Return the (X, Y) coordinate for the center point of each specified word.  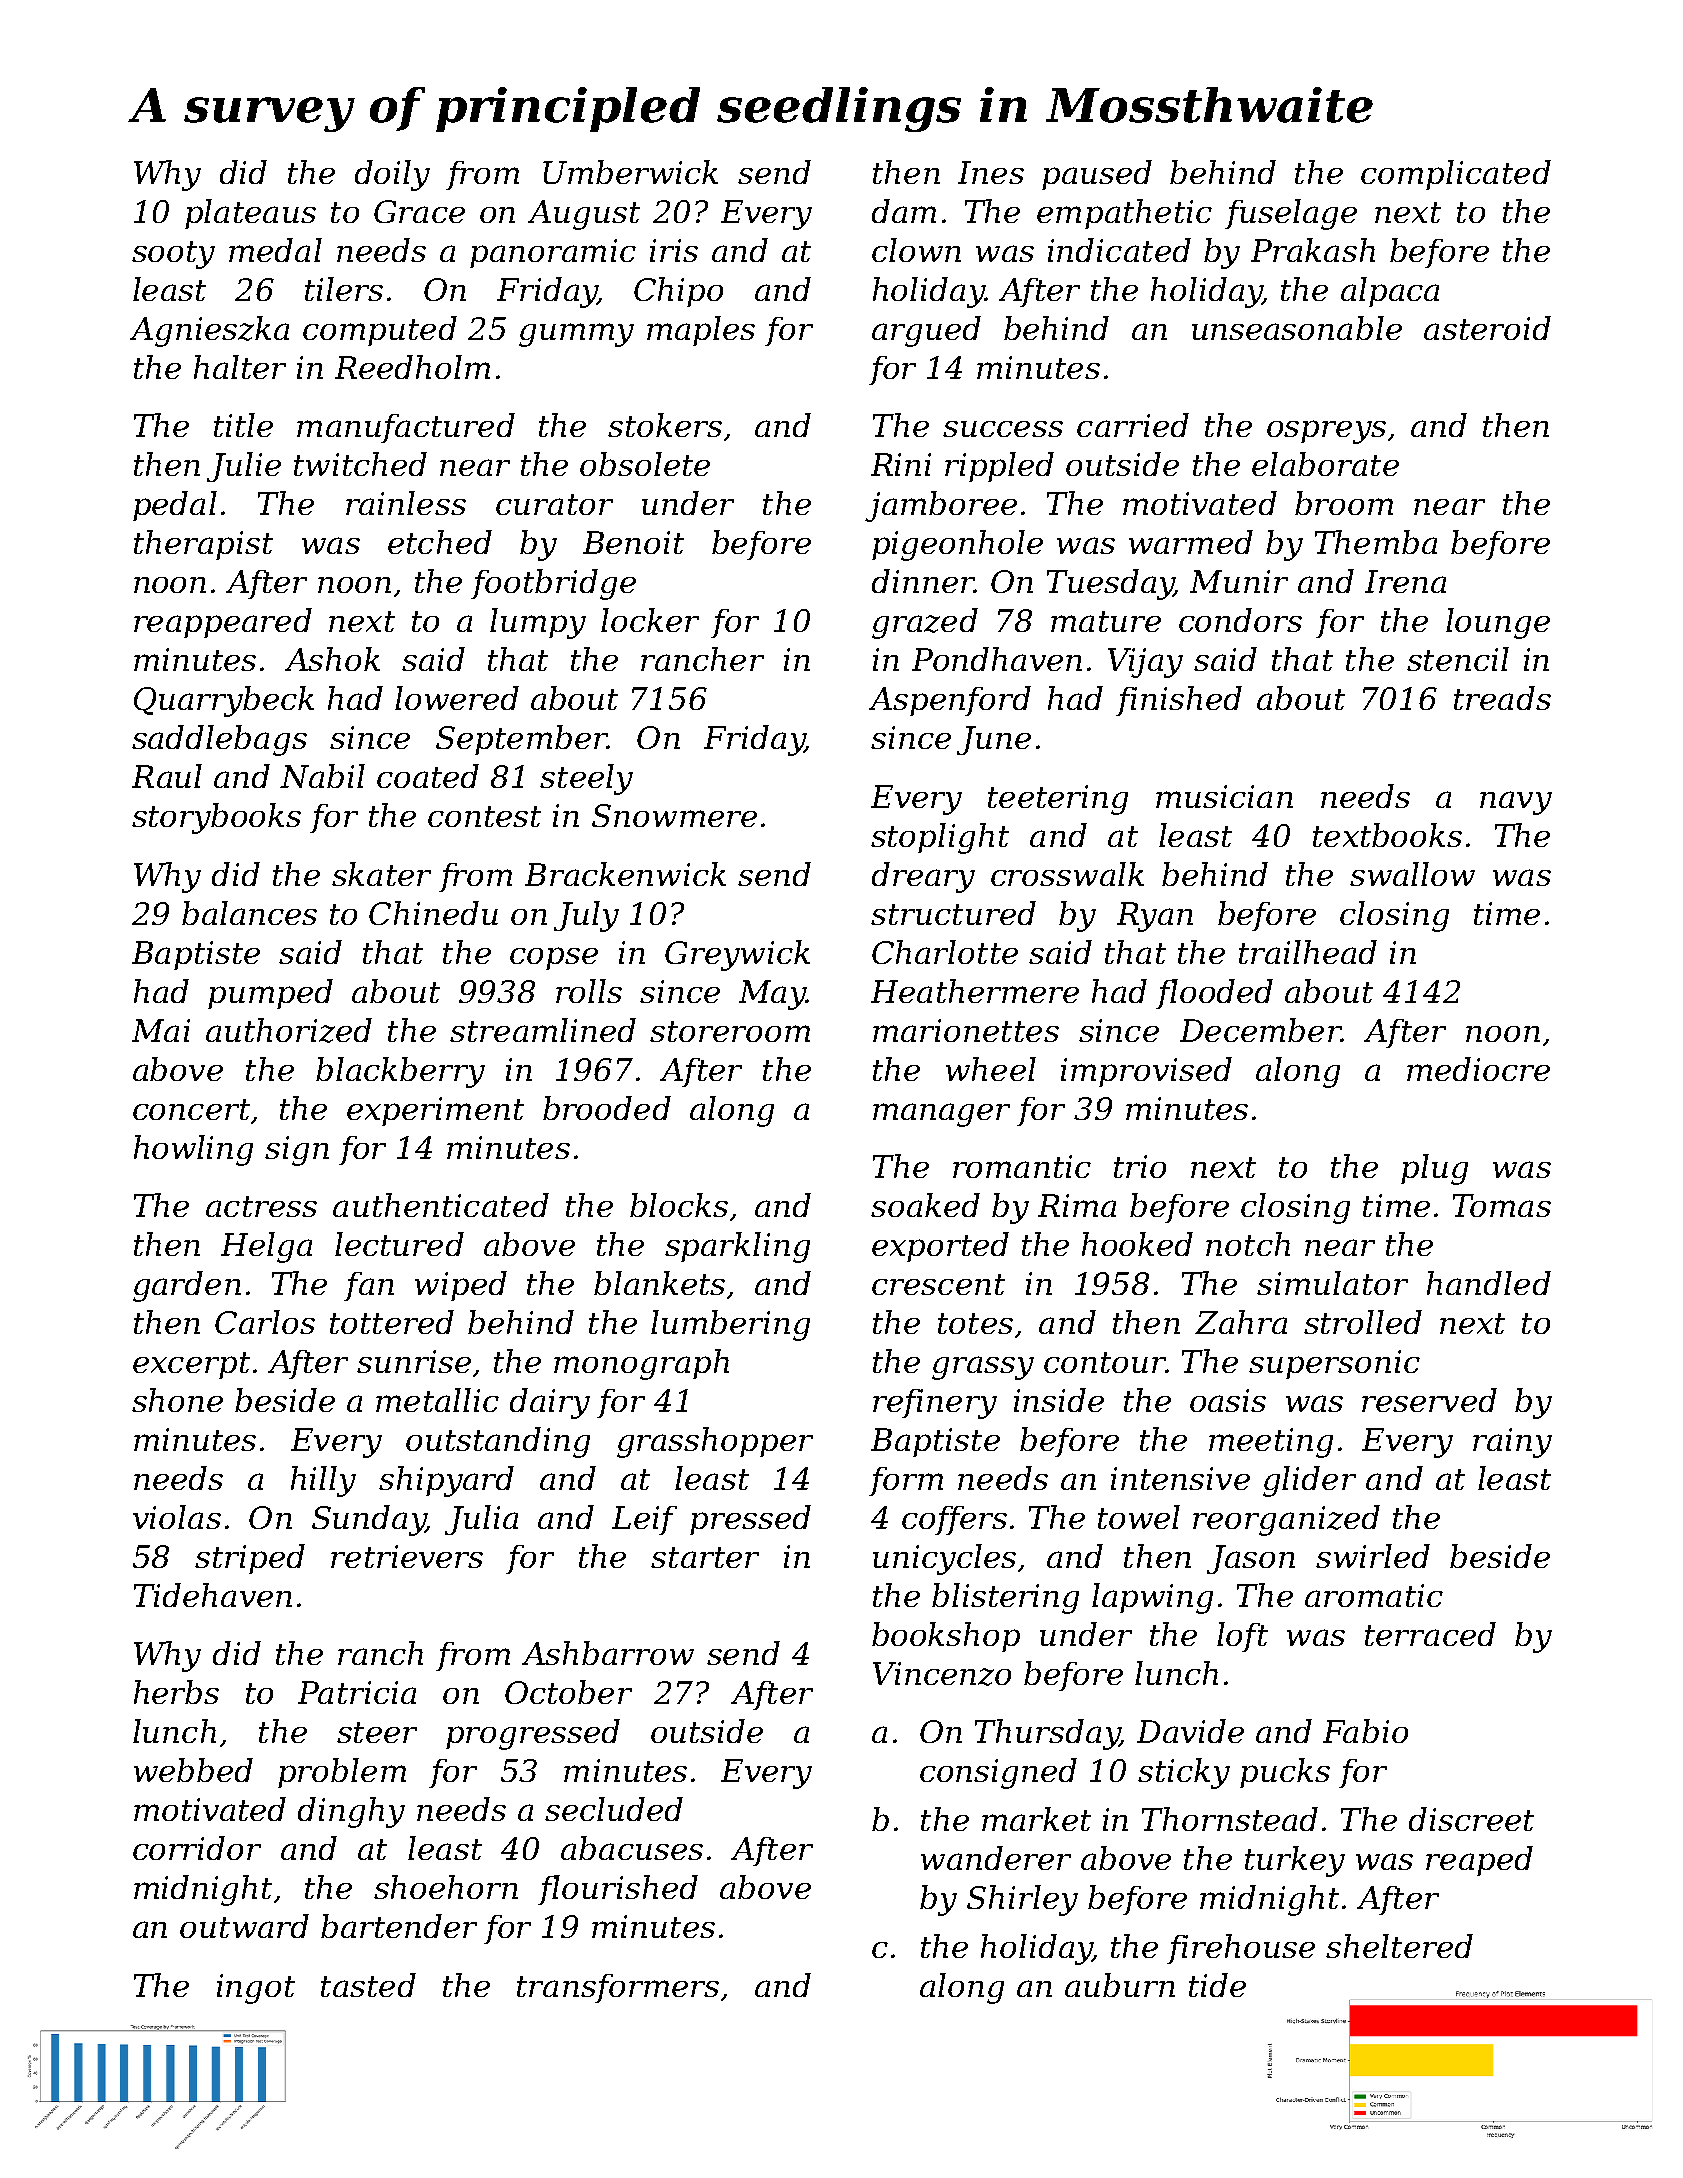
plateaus (250, 214)
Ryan (1155, 917)
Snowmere (674, 815)
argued (926, 331)
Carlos (265, 1322)
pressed (750, 1520)
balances (249, 913)
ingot (256, 1989)
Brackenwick (625, 874)
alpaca (1390, 292)
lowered (457, 698)
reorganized (1286, 1520)
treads (1502, 698)
